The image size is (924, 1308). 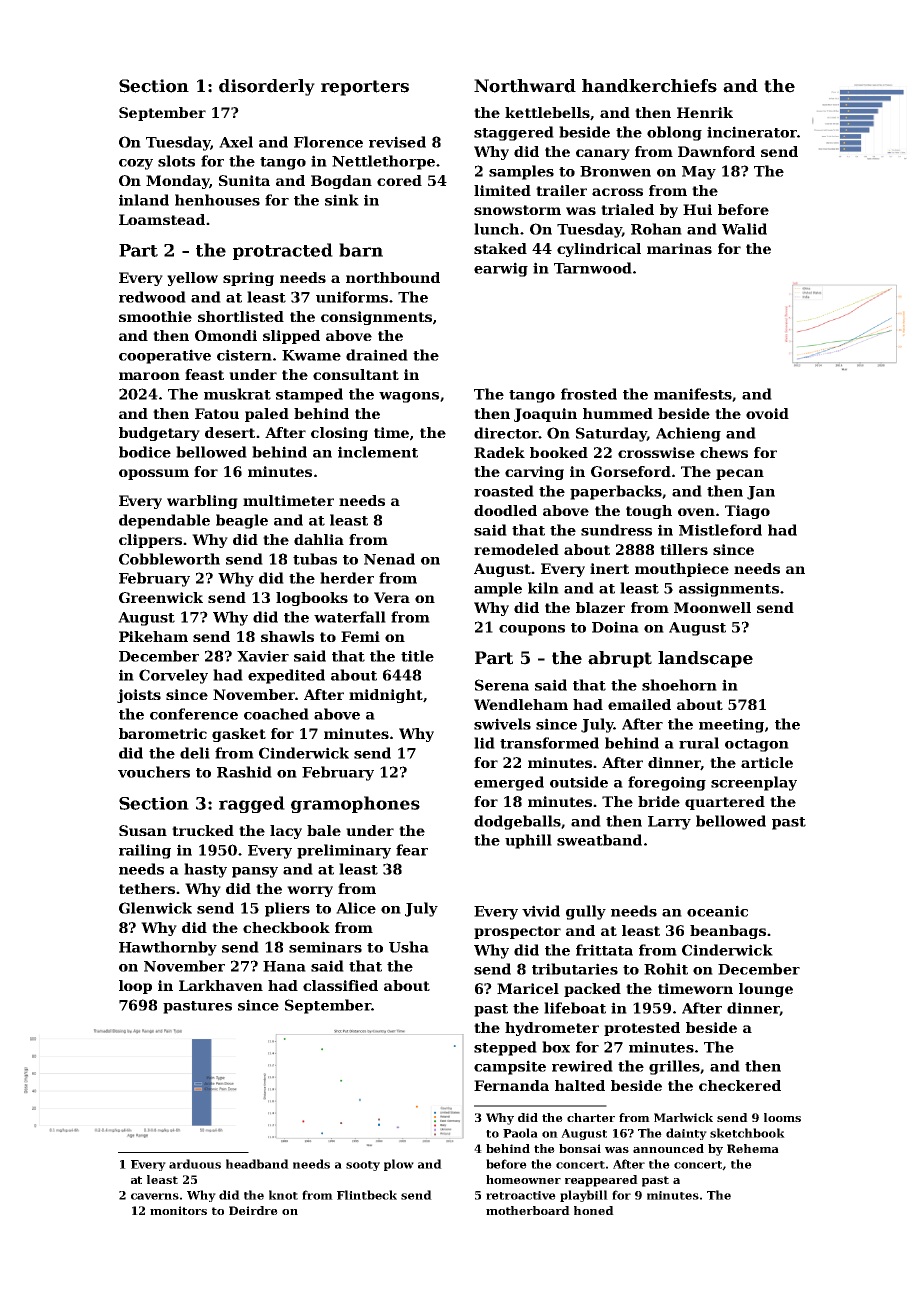 I want to click on ovoid, so click(x=767, y=413).
